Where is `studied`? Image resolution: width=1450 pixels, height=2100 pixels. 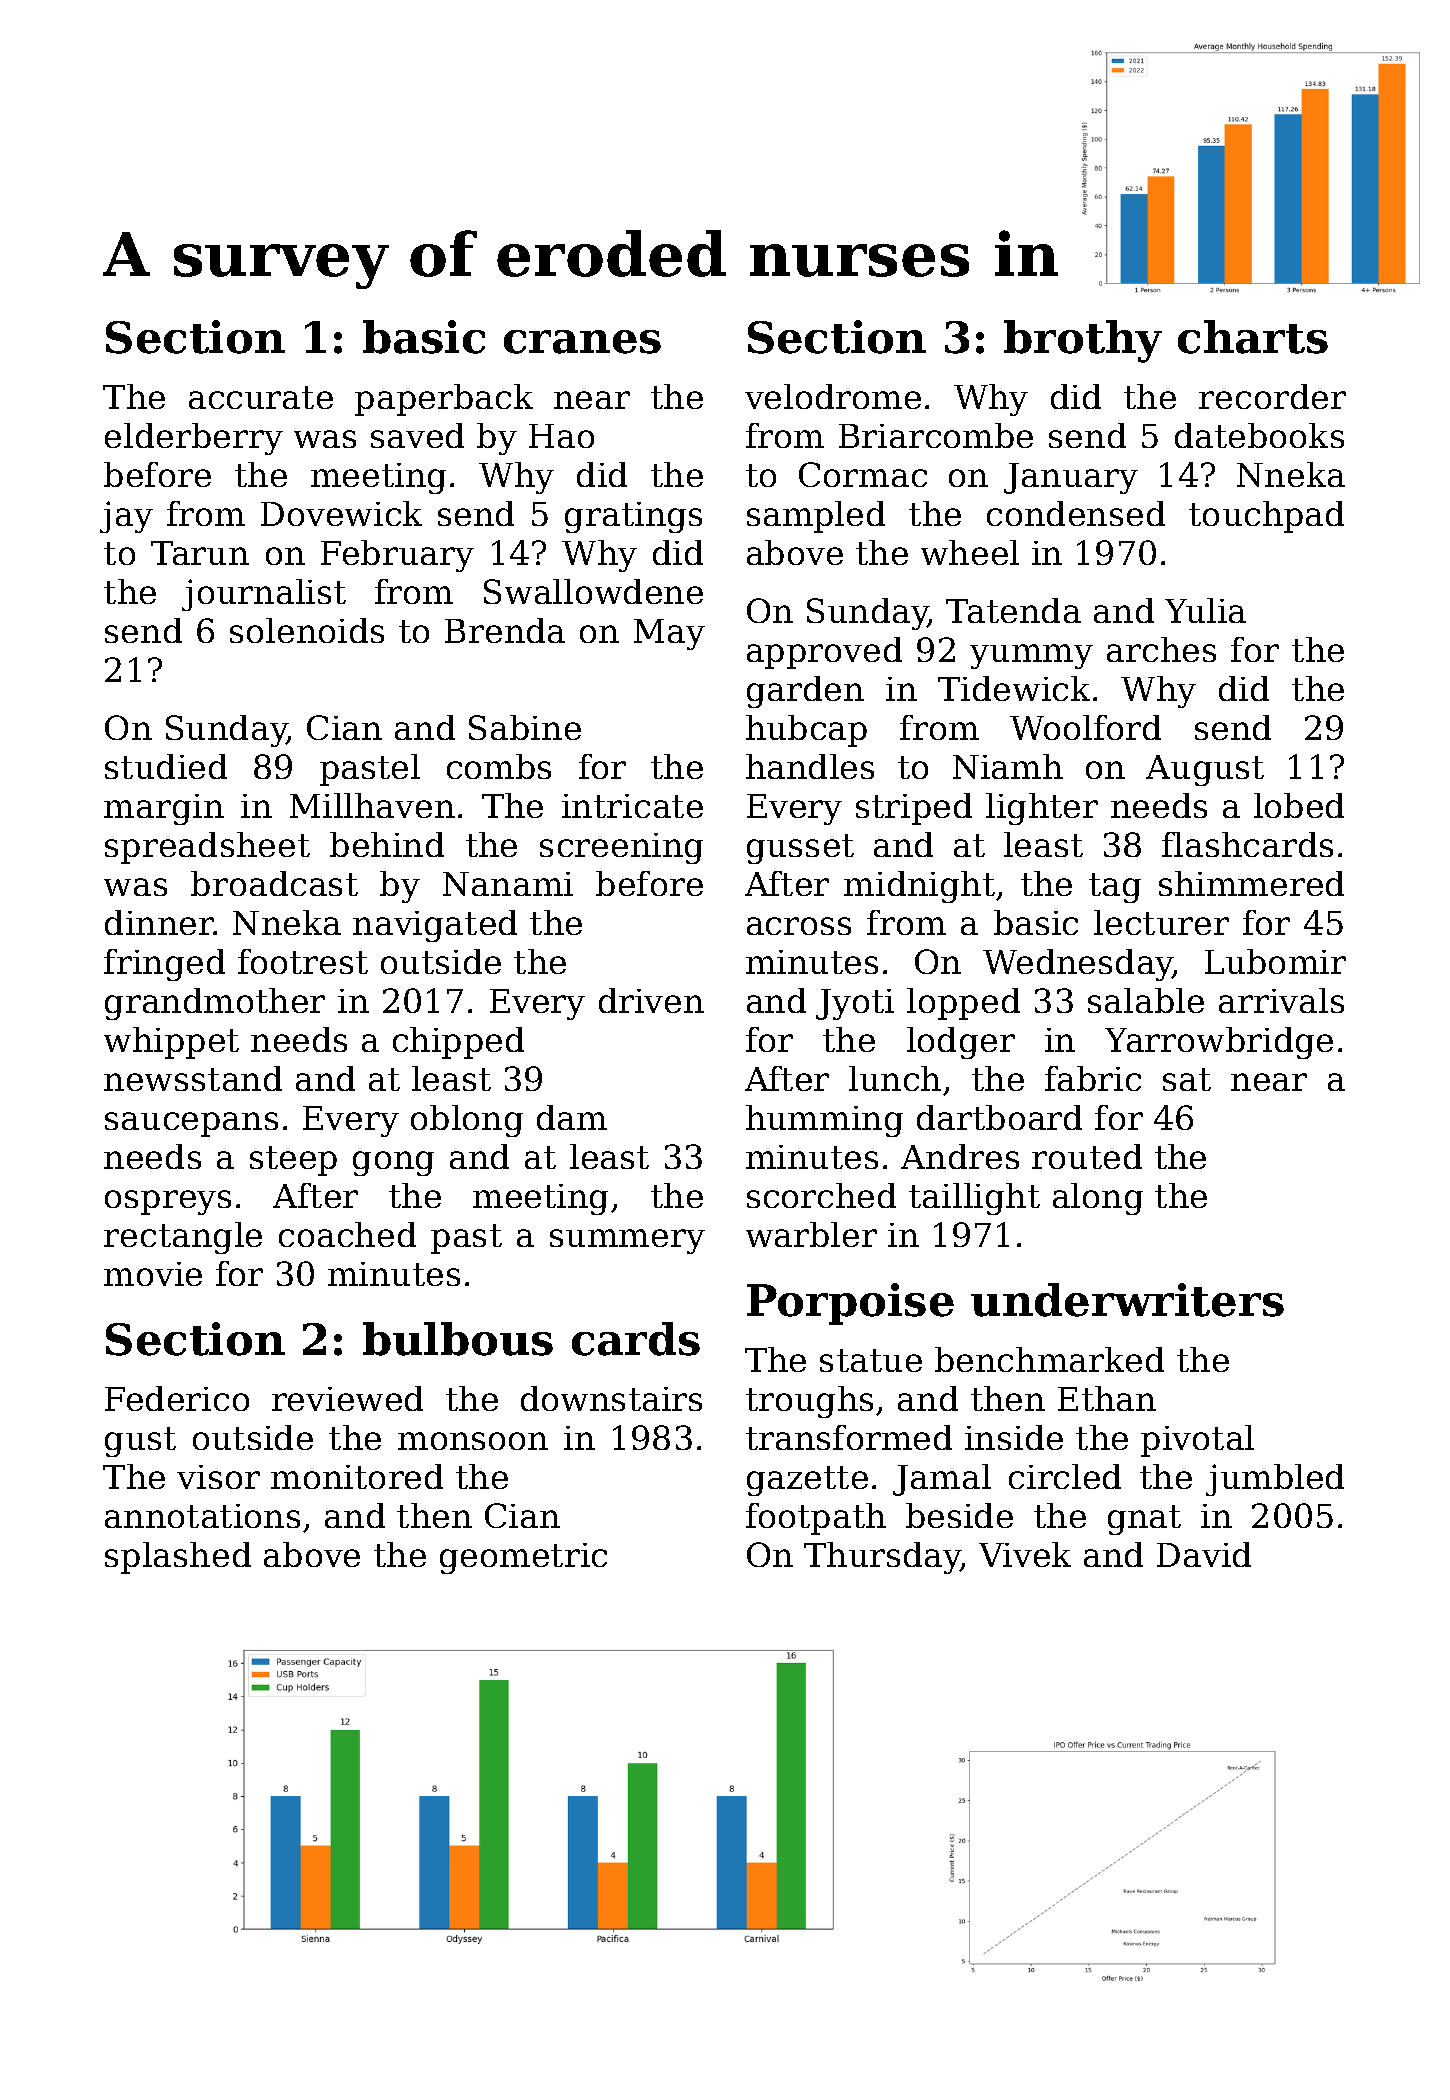 studied is located at coordinates (166, 766).
